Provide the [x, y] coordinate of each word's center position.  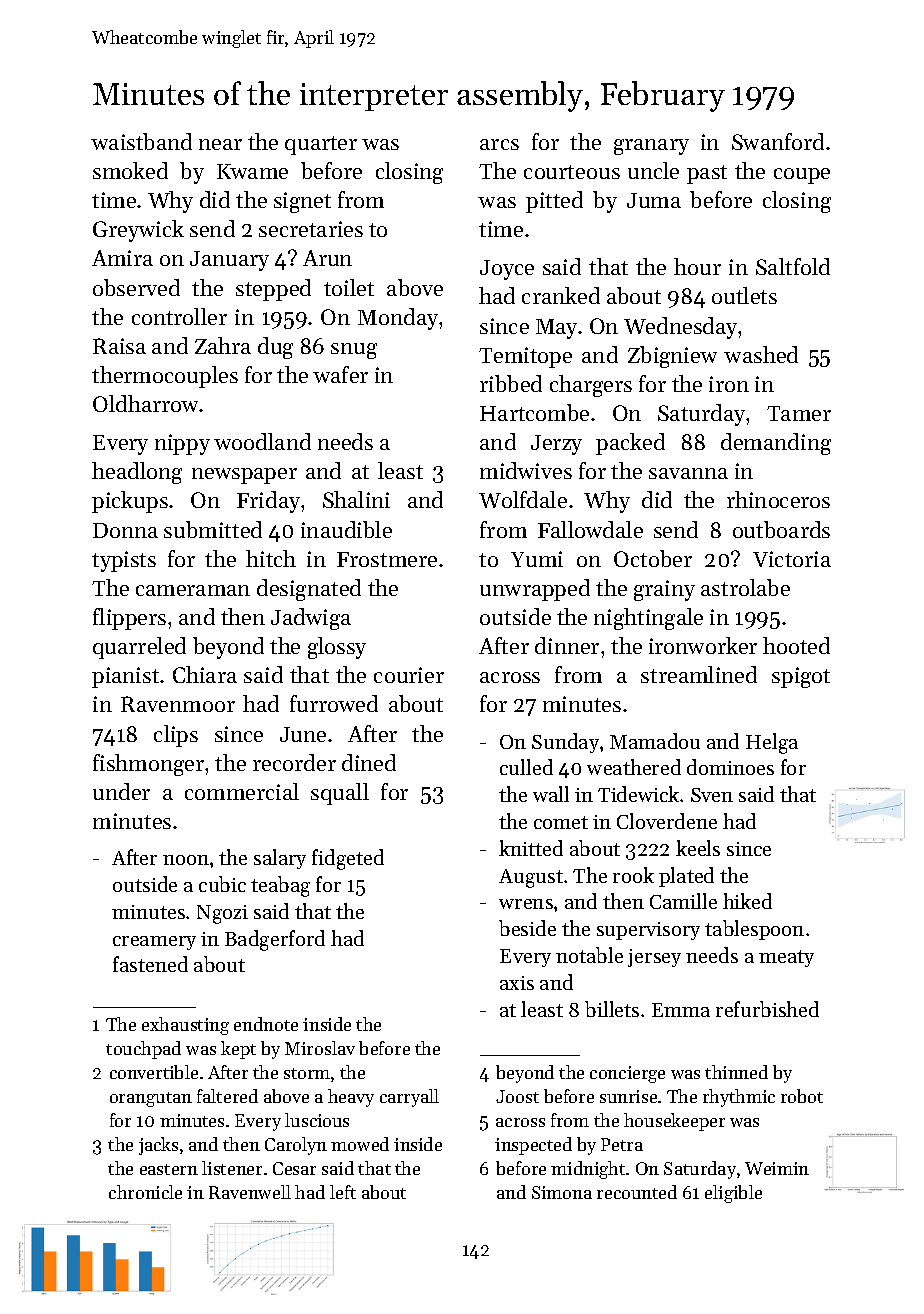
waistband [141, 141]
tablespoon [754, 930]
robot [802, 1096]
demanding [776, 444]
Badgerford [275, 940]
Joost [517, 1096]
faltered [227, 1096]
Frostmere [387, 559]
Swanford [778, 141]
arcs [499, 144]
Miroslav [320, 1048]
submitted [213, 529]
